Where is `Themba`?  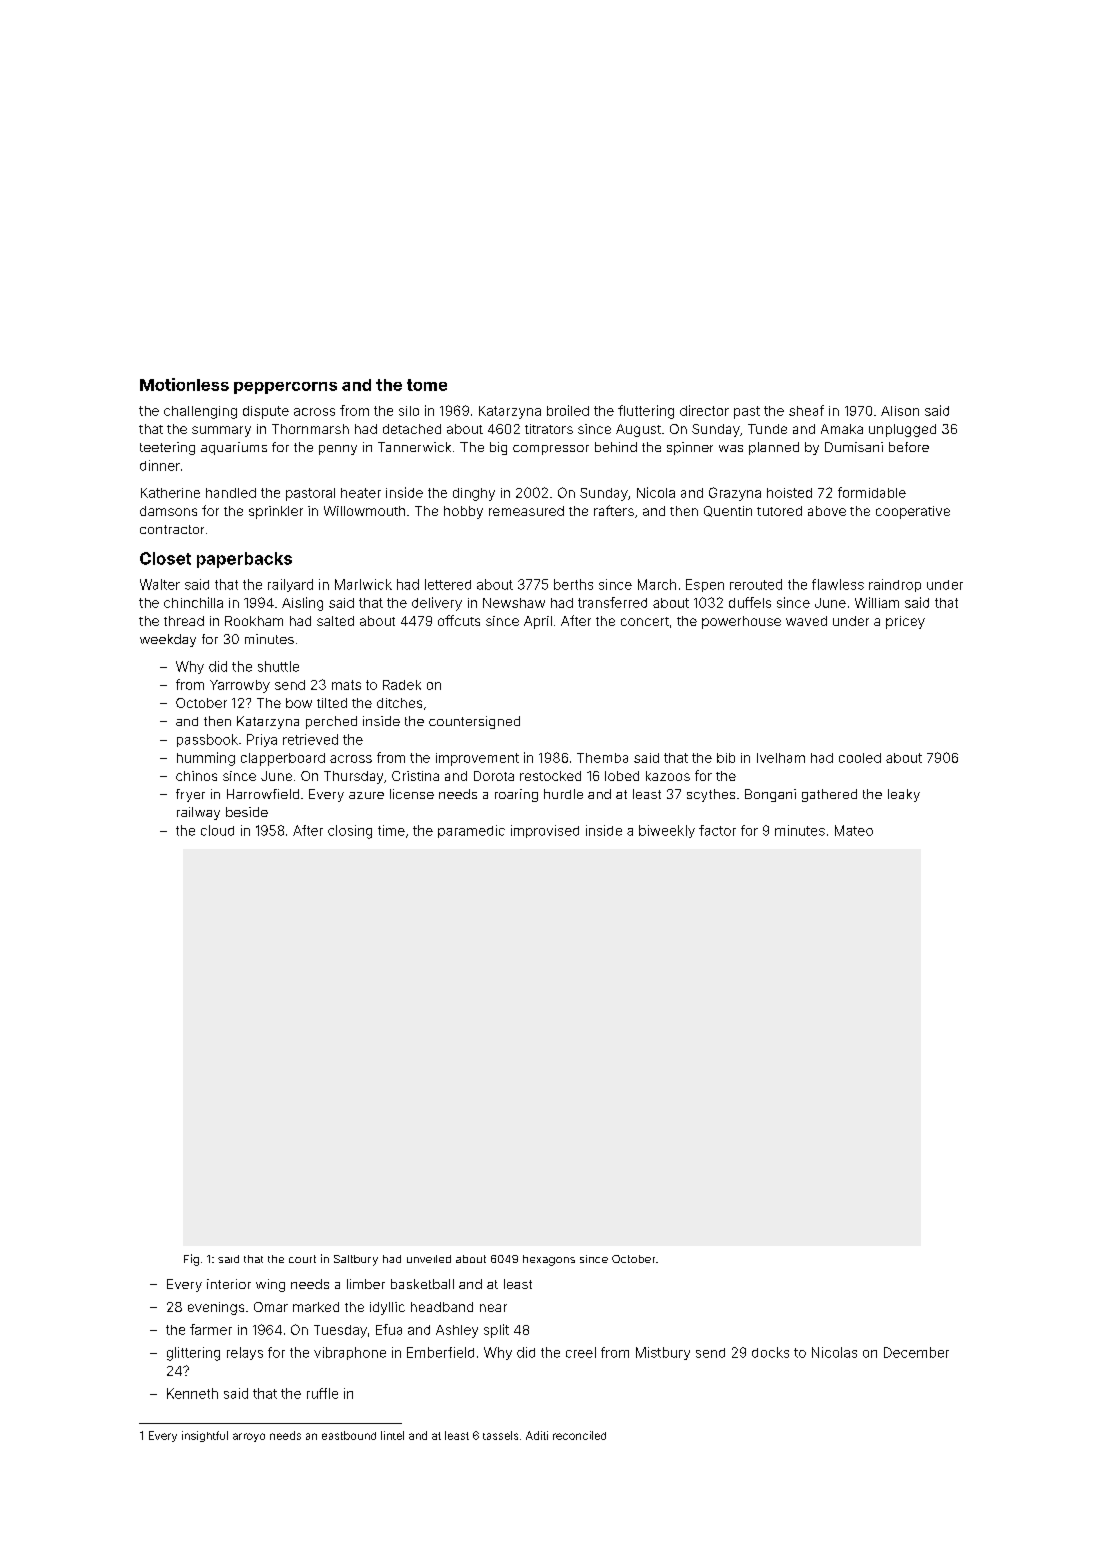 Themba is located at coordinates (602, 758).
